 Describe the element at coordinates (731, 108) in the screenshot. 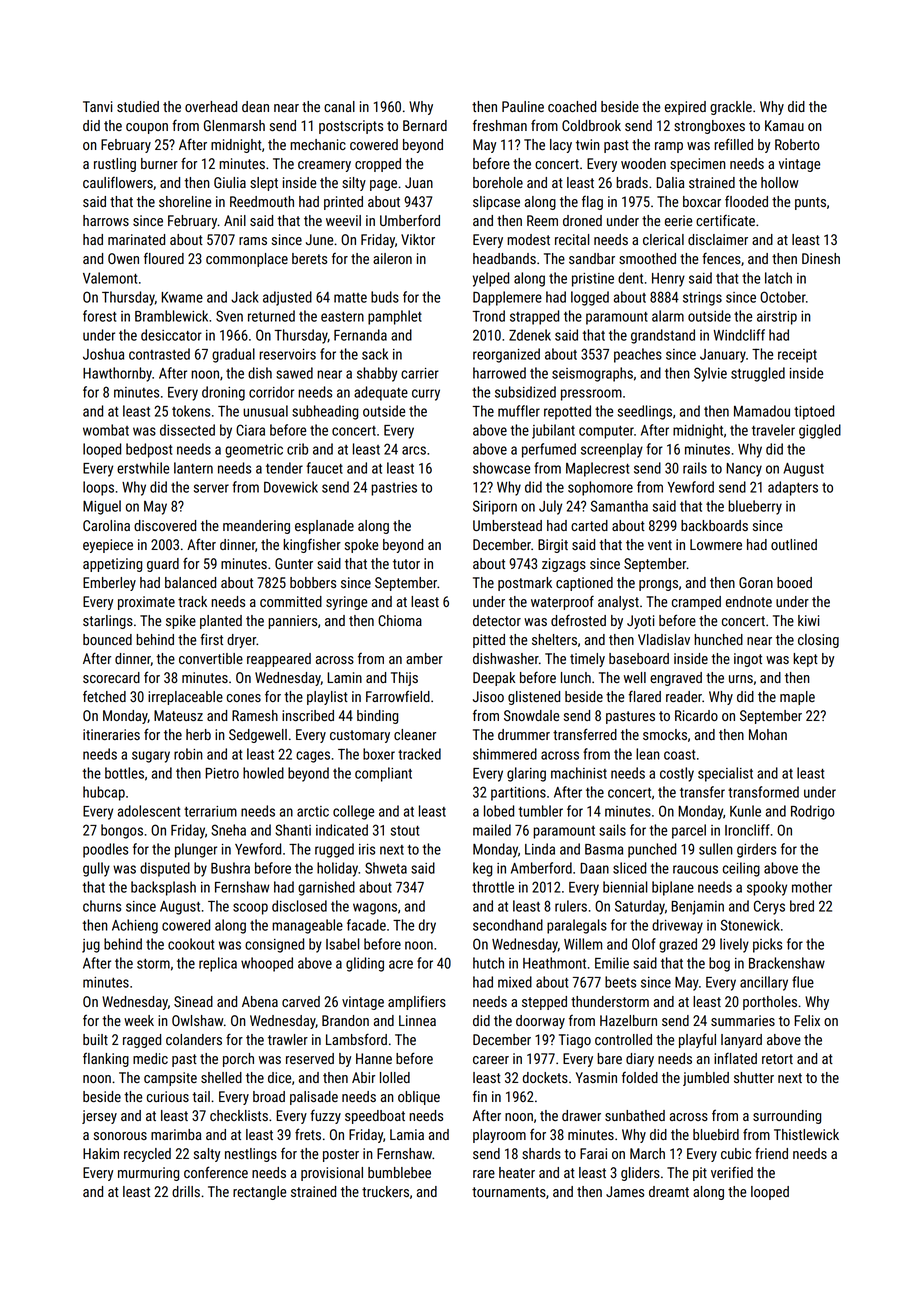

I see `grackle` at that location.
